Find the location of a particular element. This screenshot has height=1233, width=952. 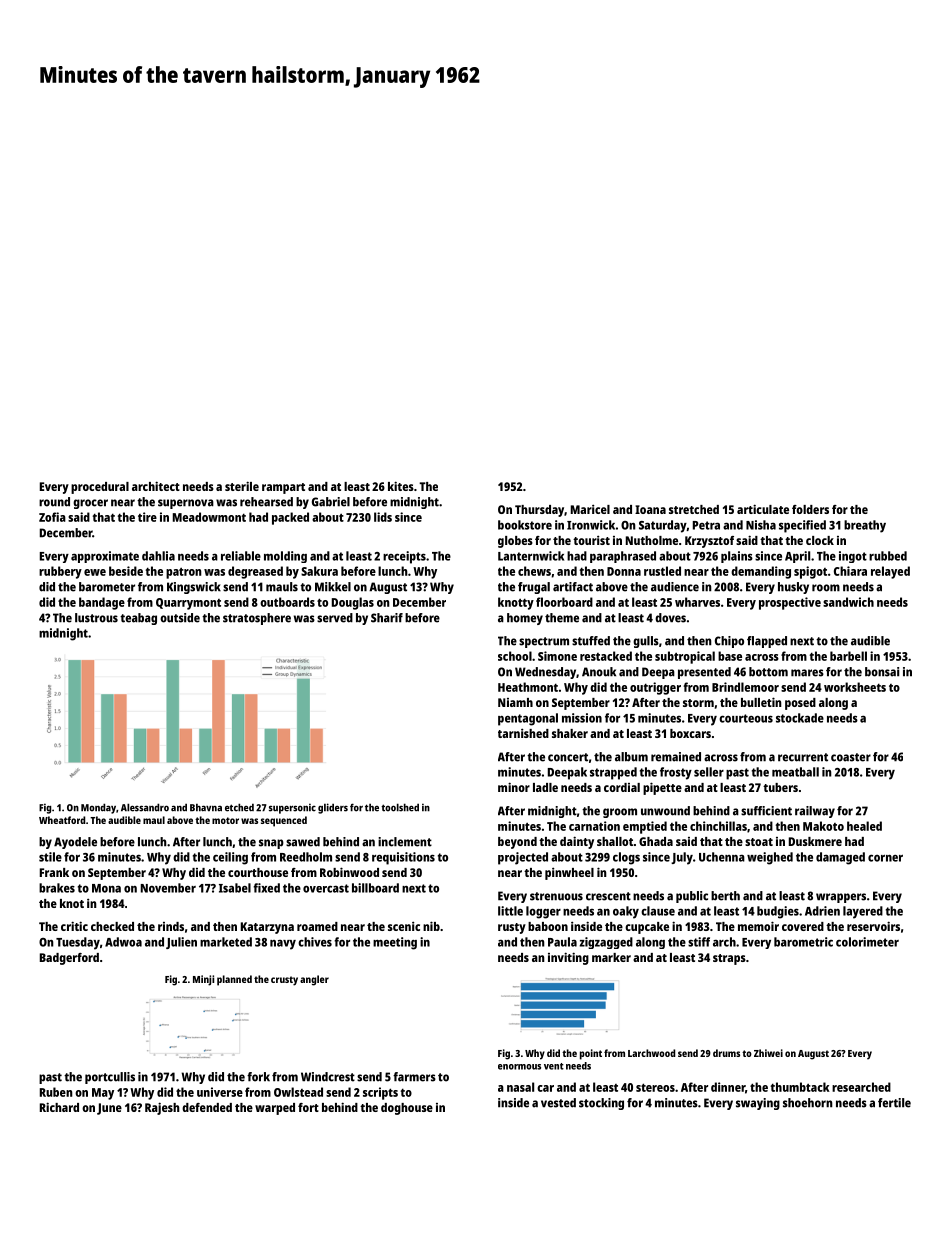

Rajesh is located at coordinates (162, 1108).
